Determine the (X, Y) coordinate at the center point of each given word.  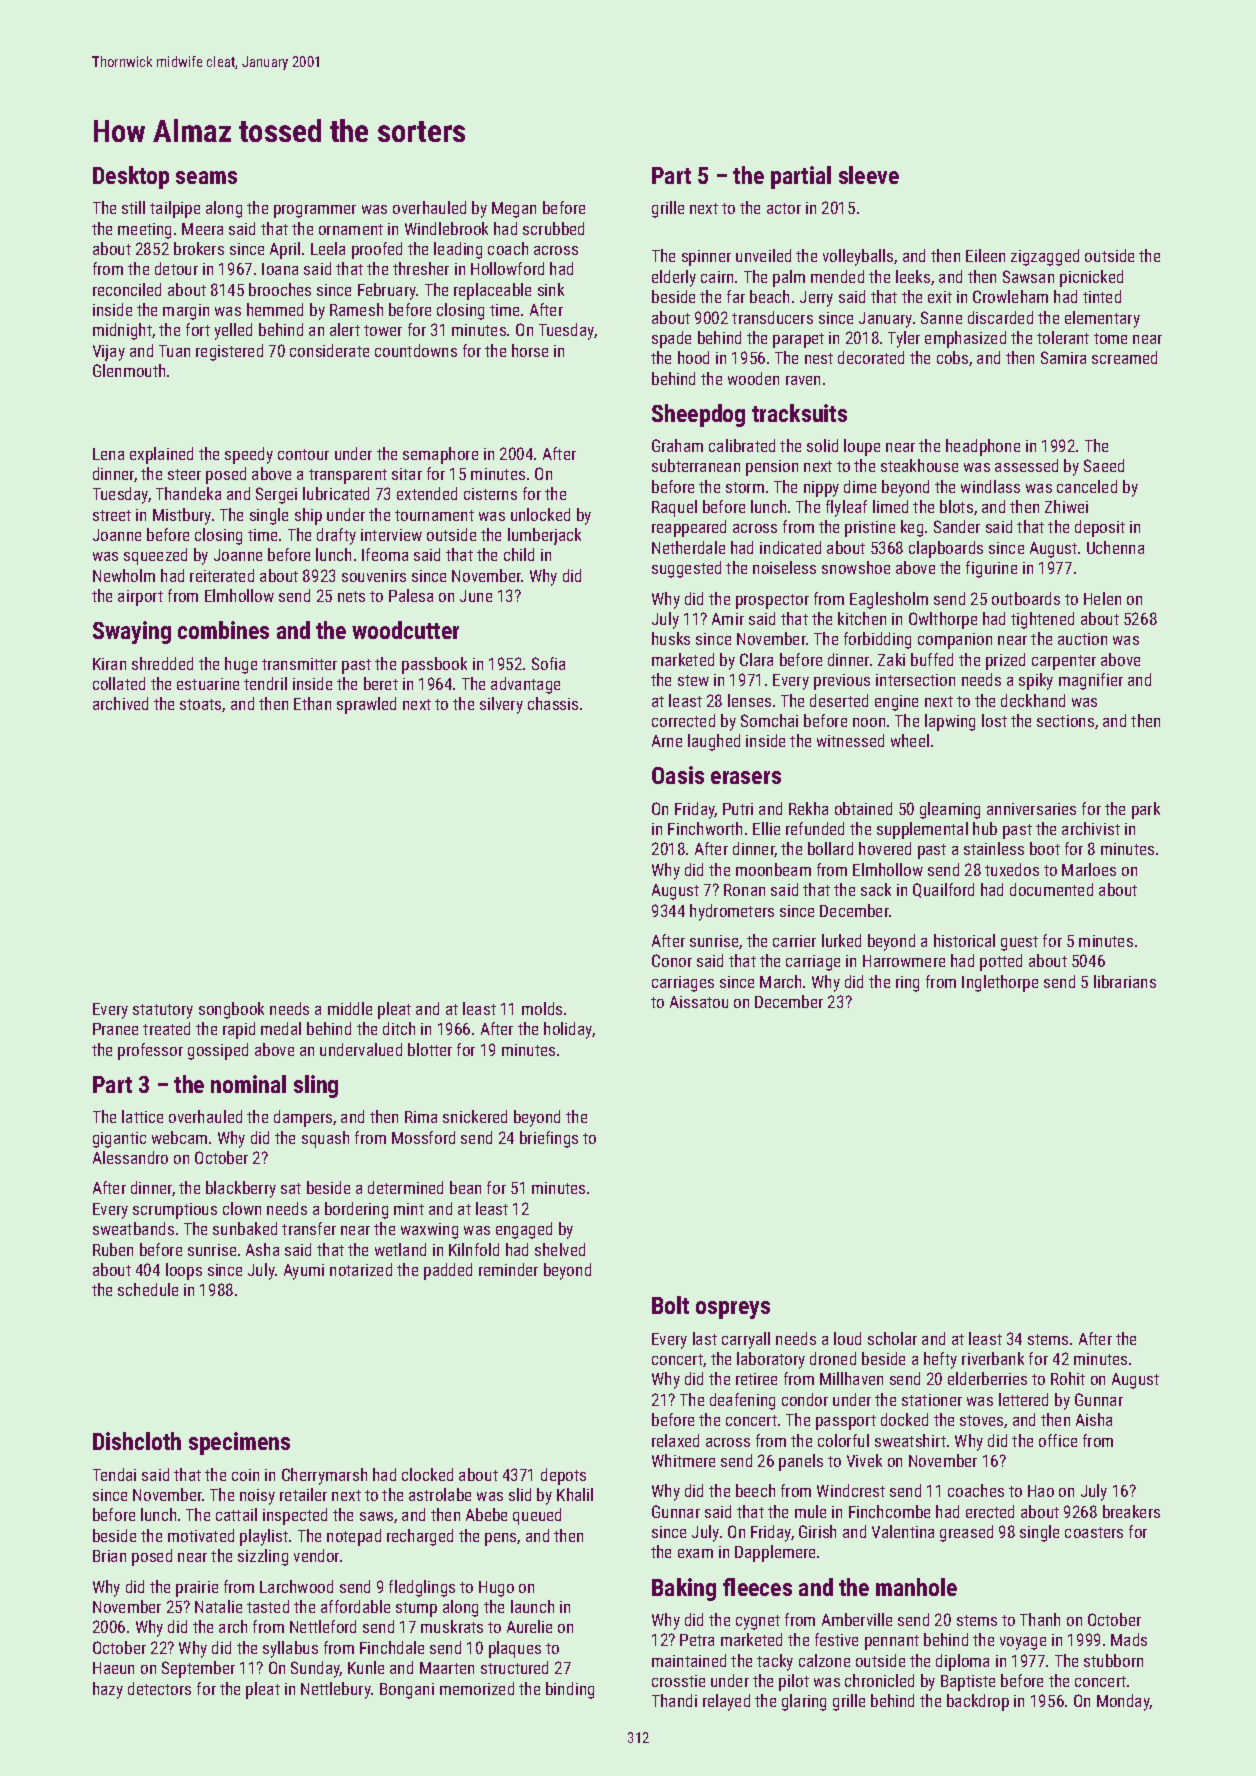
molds (542, 1008)
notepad (354, 1537)
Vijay (109, 353)
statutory (163, 1011)
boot (1045, 848)
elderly (674, 278)
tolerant (1063, 337)
